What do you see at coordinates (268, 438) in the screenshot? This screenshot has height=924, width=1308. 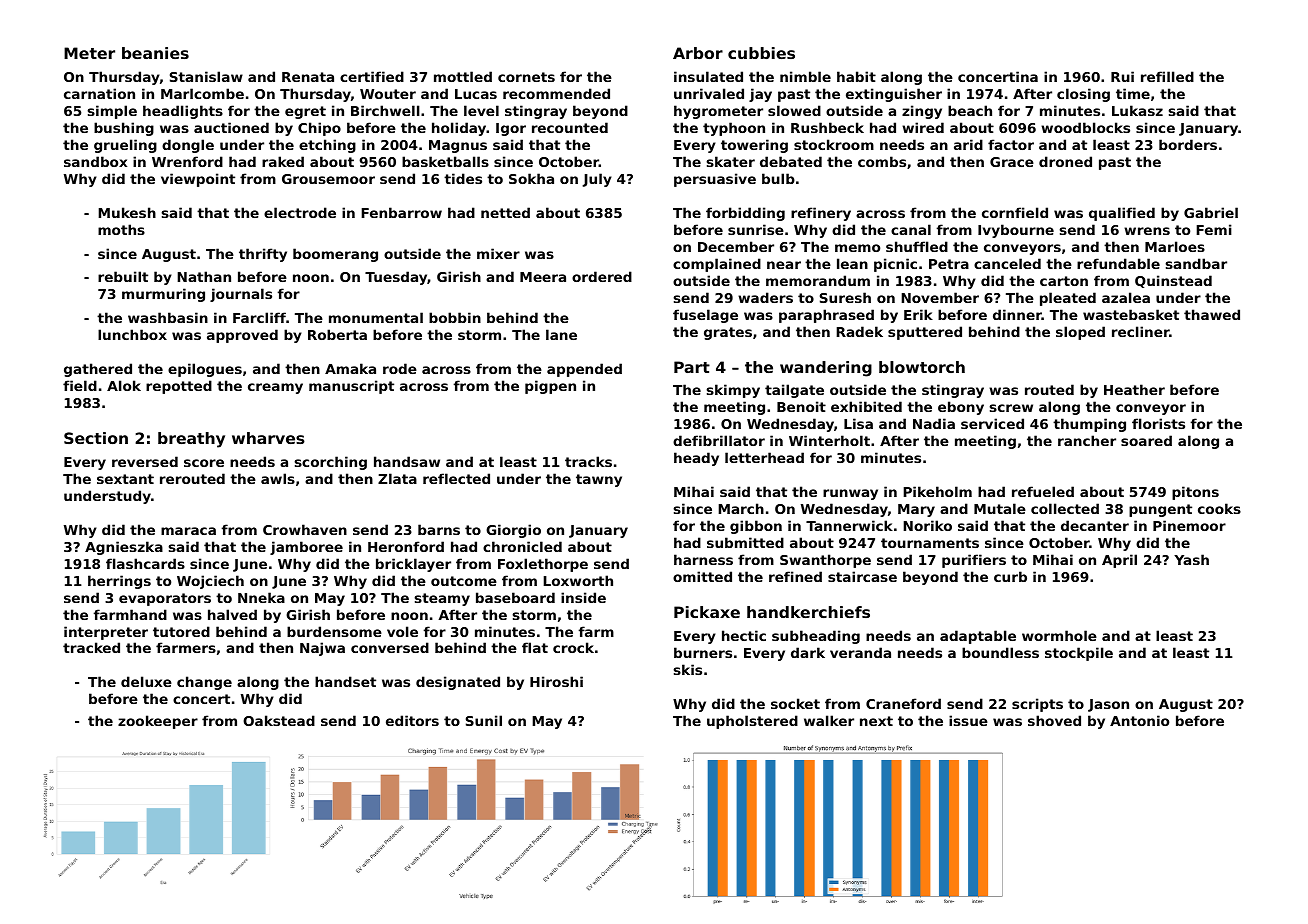 I see `wharves` at bounding box center [268, 438].
